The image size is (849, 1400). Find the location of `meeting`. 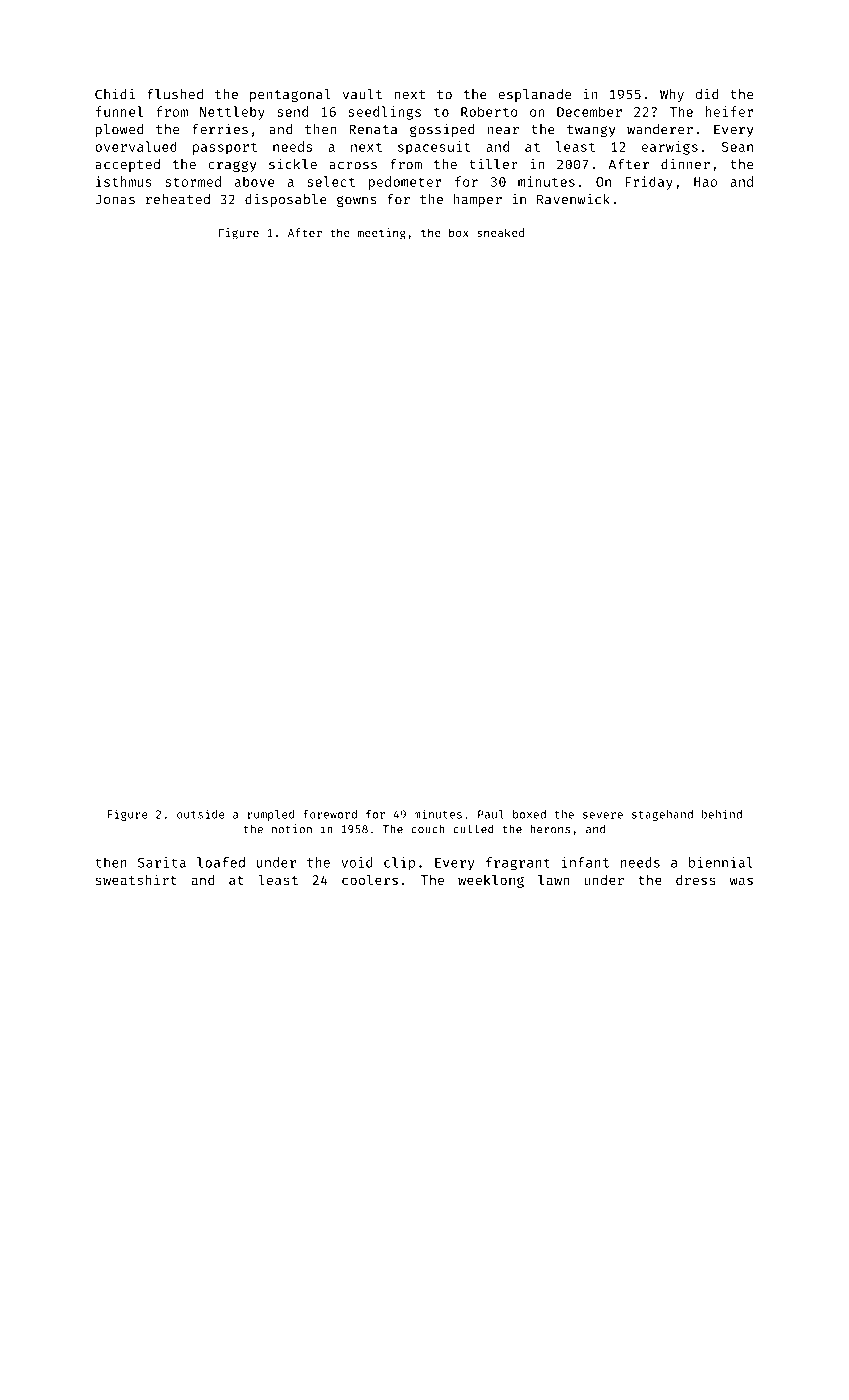

meeting is located at coordinates (382, 234).
